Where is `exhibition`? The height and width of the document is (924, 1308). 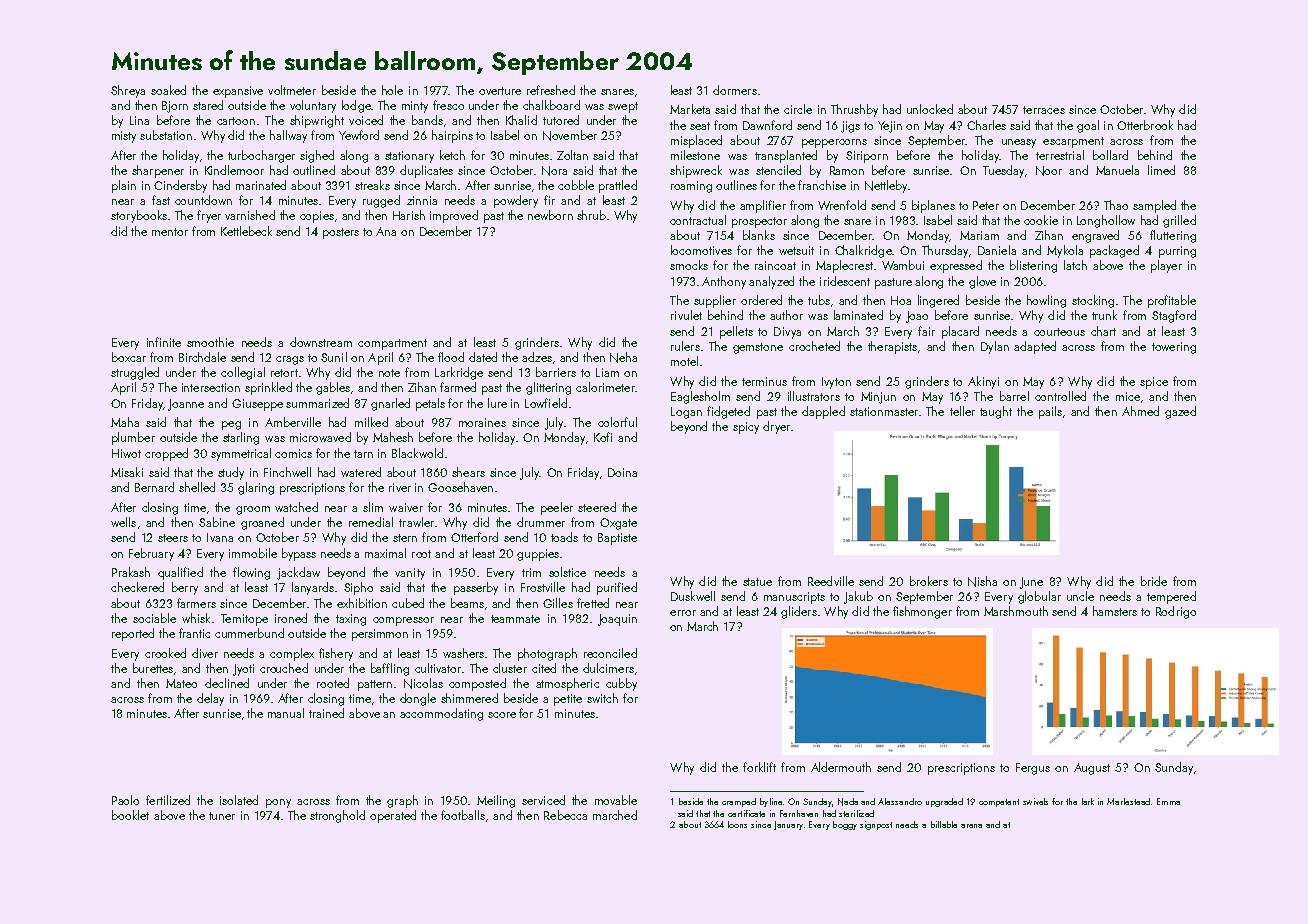
exhibition is located at coordinates (362, 603).
